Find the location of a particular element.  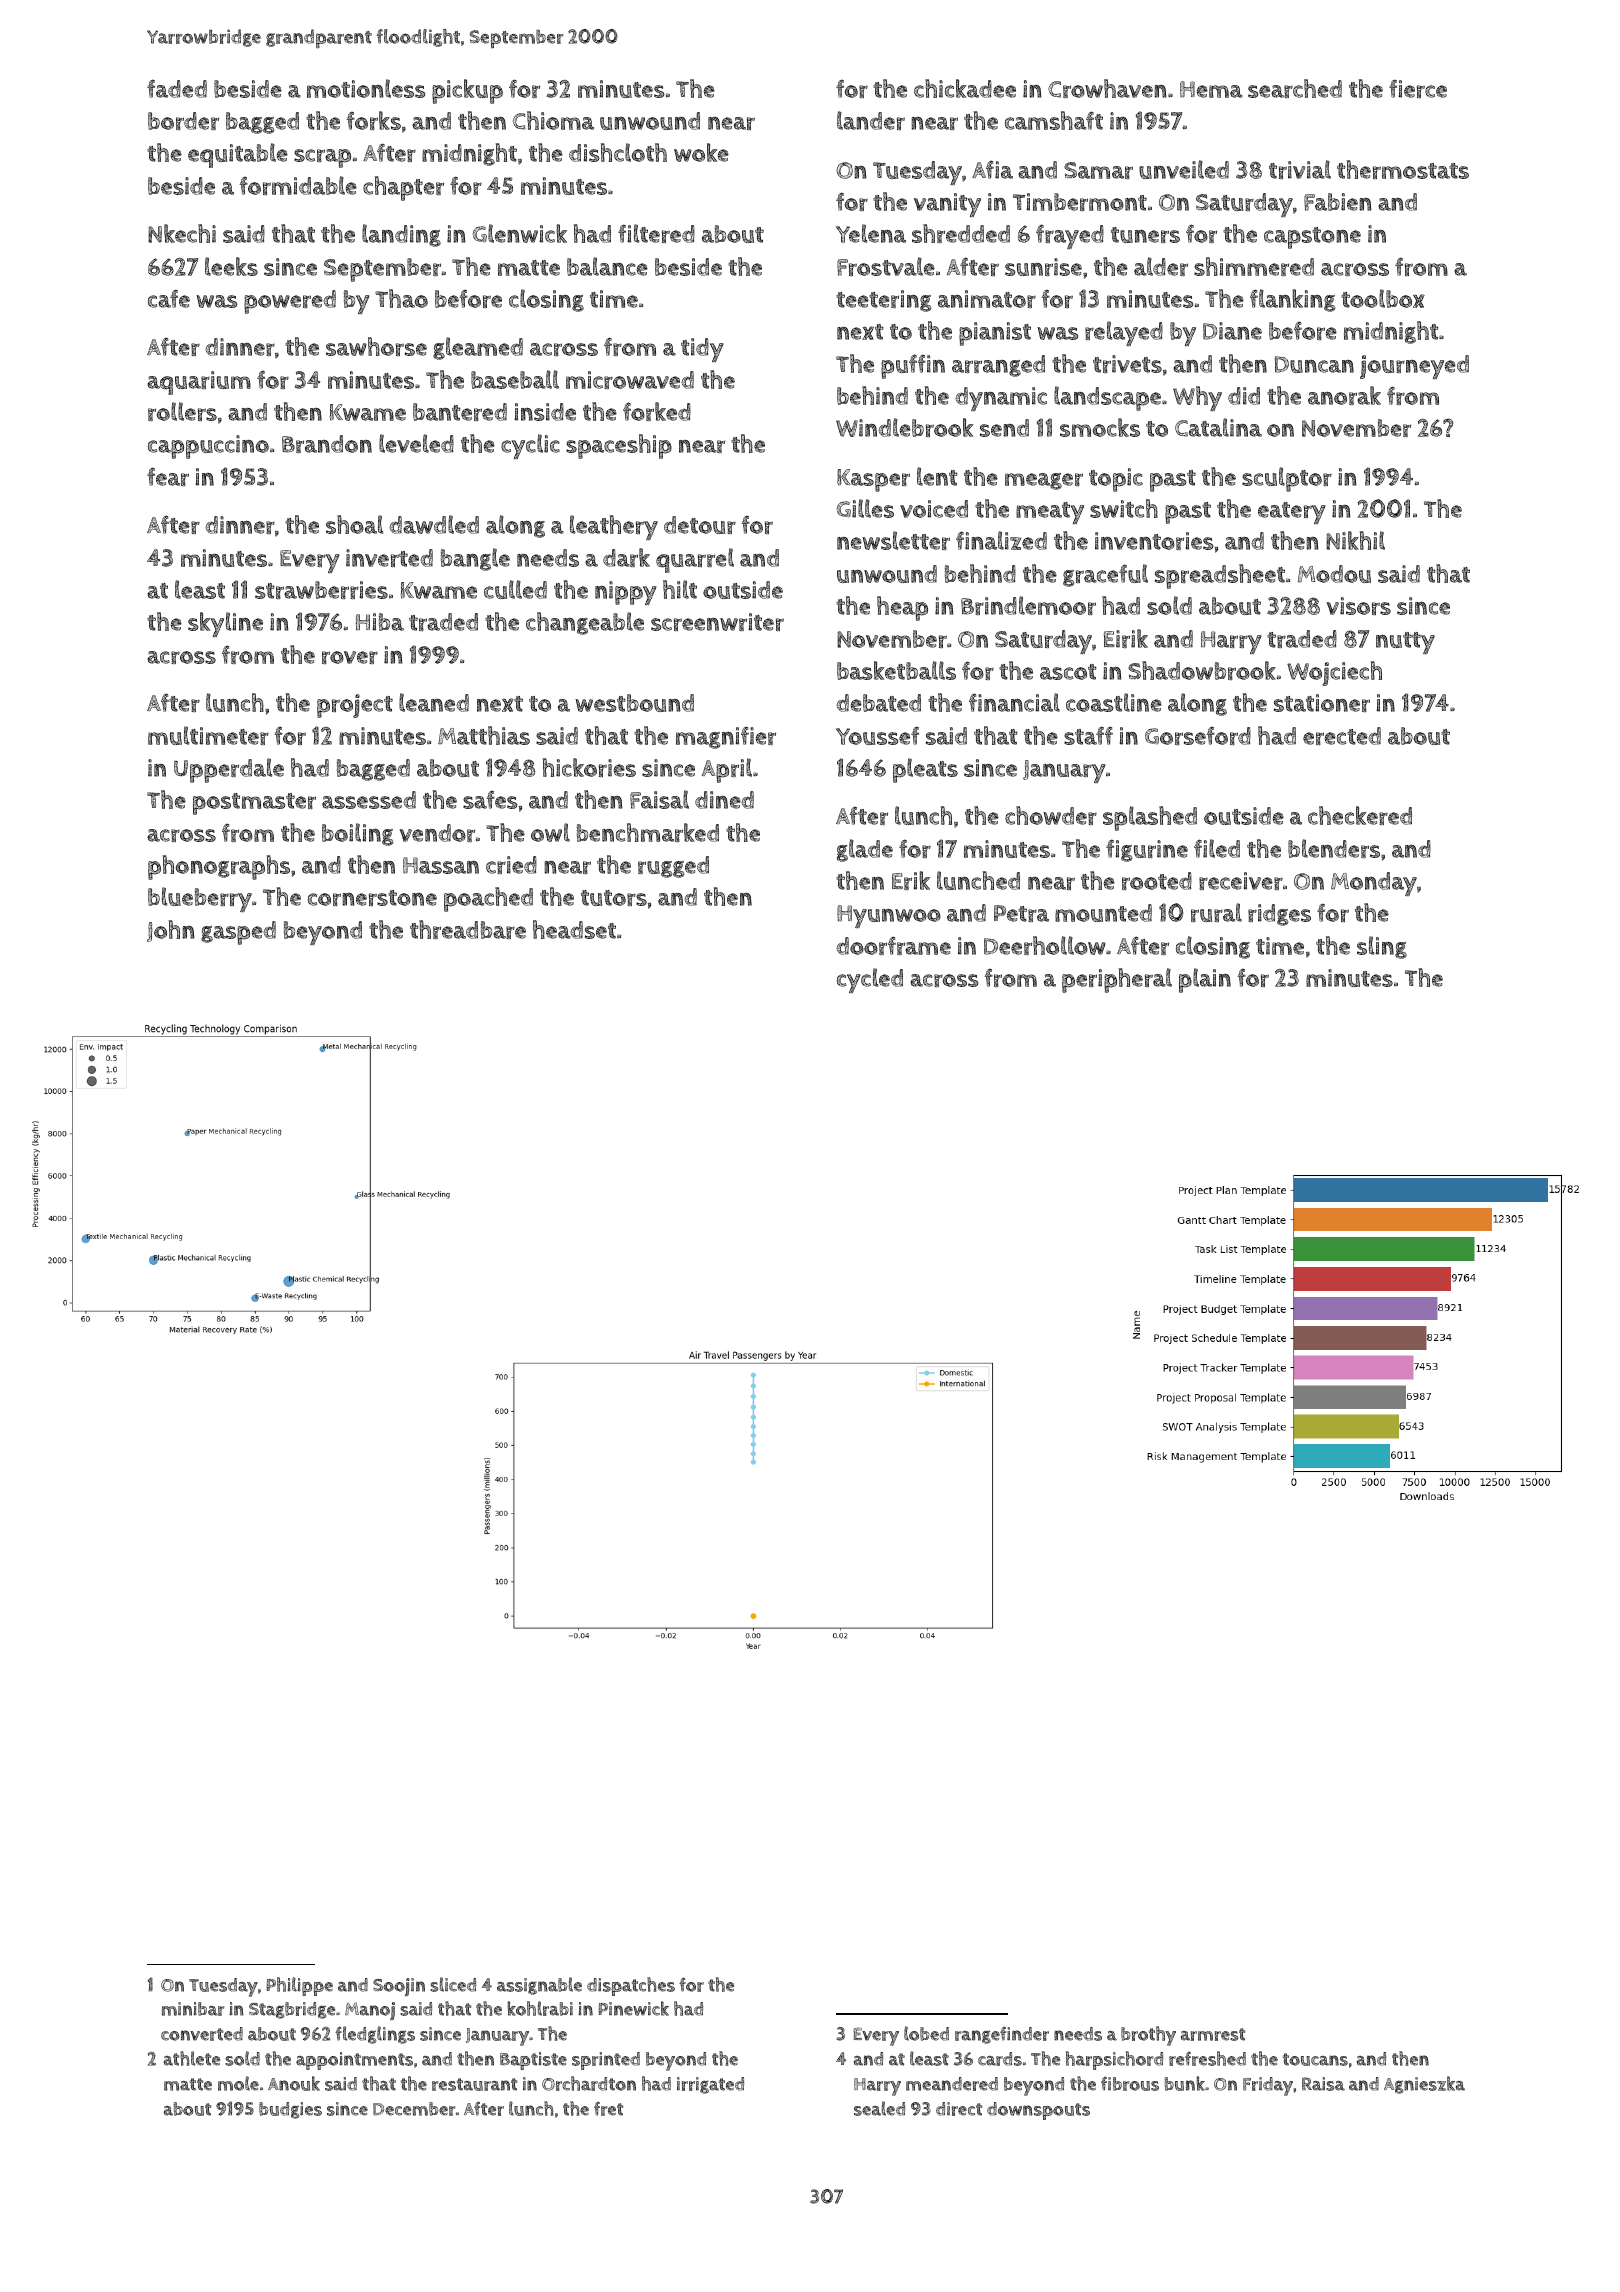

motionless is located at coordinates (366, 88).
